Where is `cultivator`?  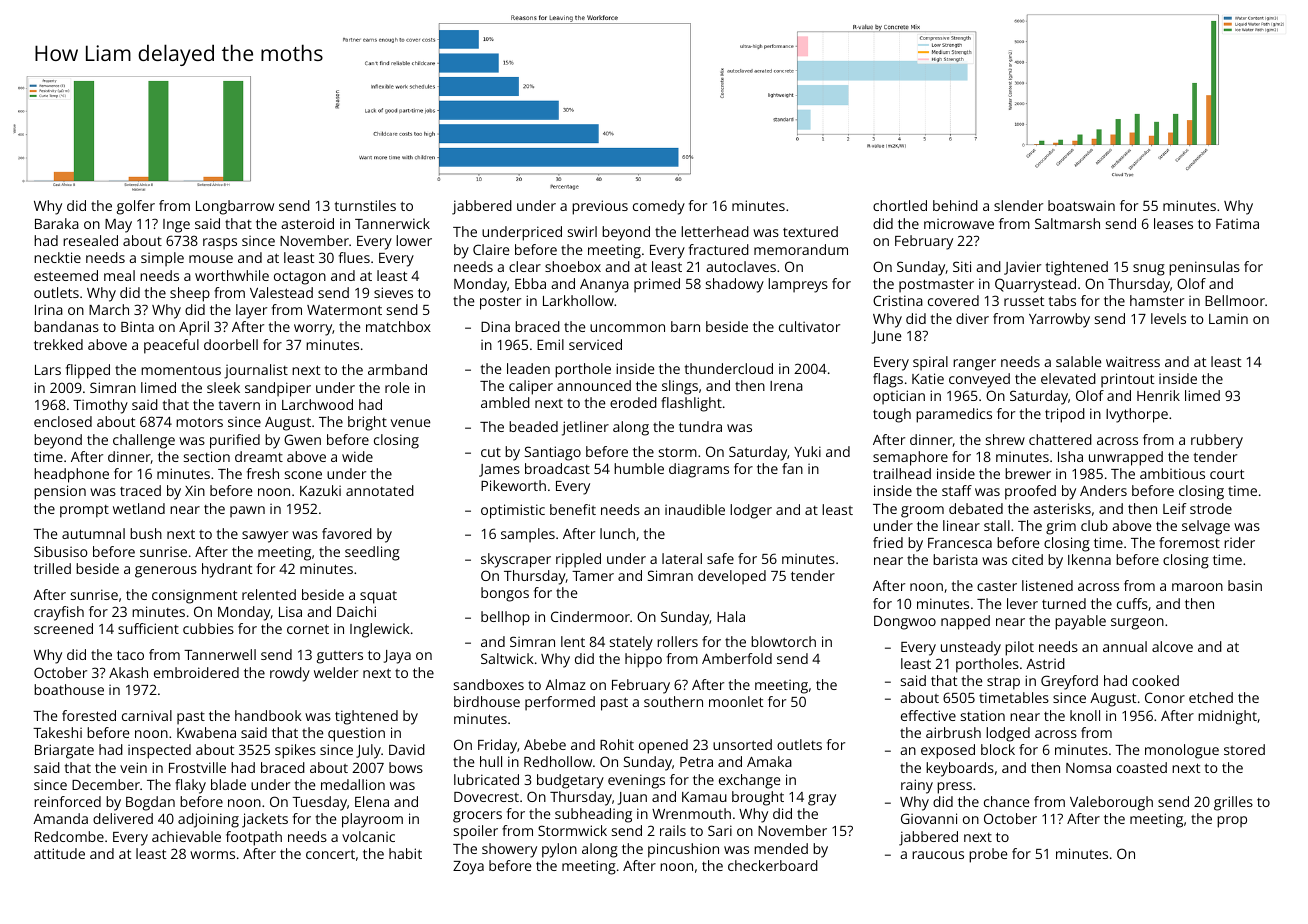
cultivator is located at coordinates (809, 326).
